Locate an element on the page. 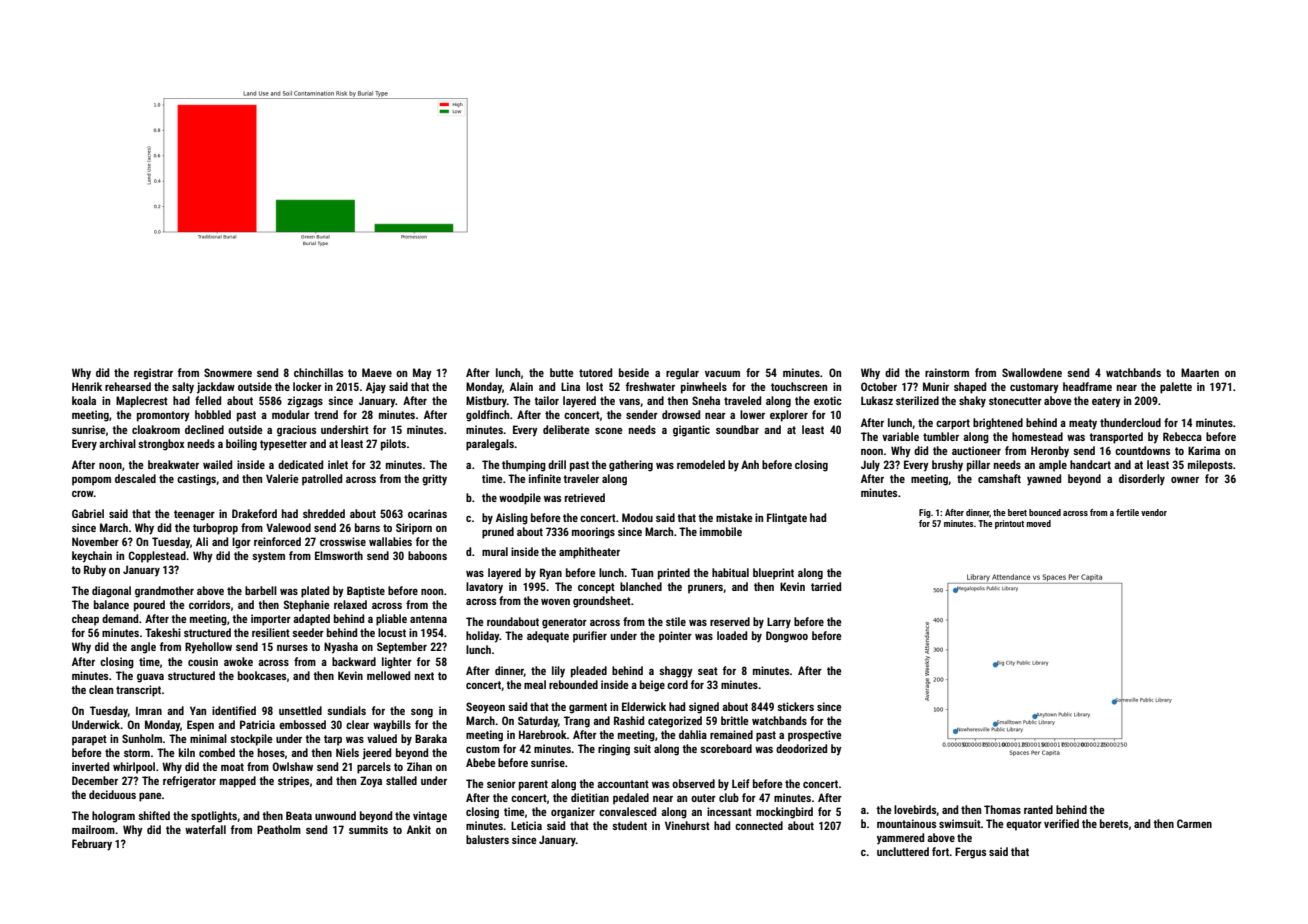 The height and width of the page is (924, 1308). waterfall is located at coordinates (205, 829).
